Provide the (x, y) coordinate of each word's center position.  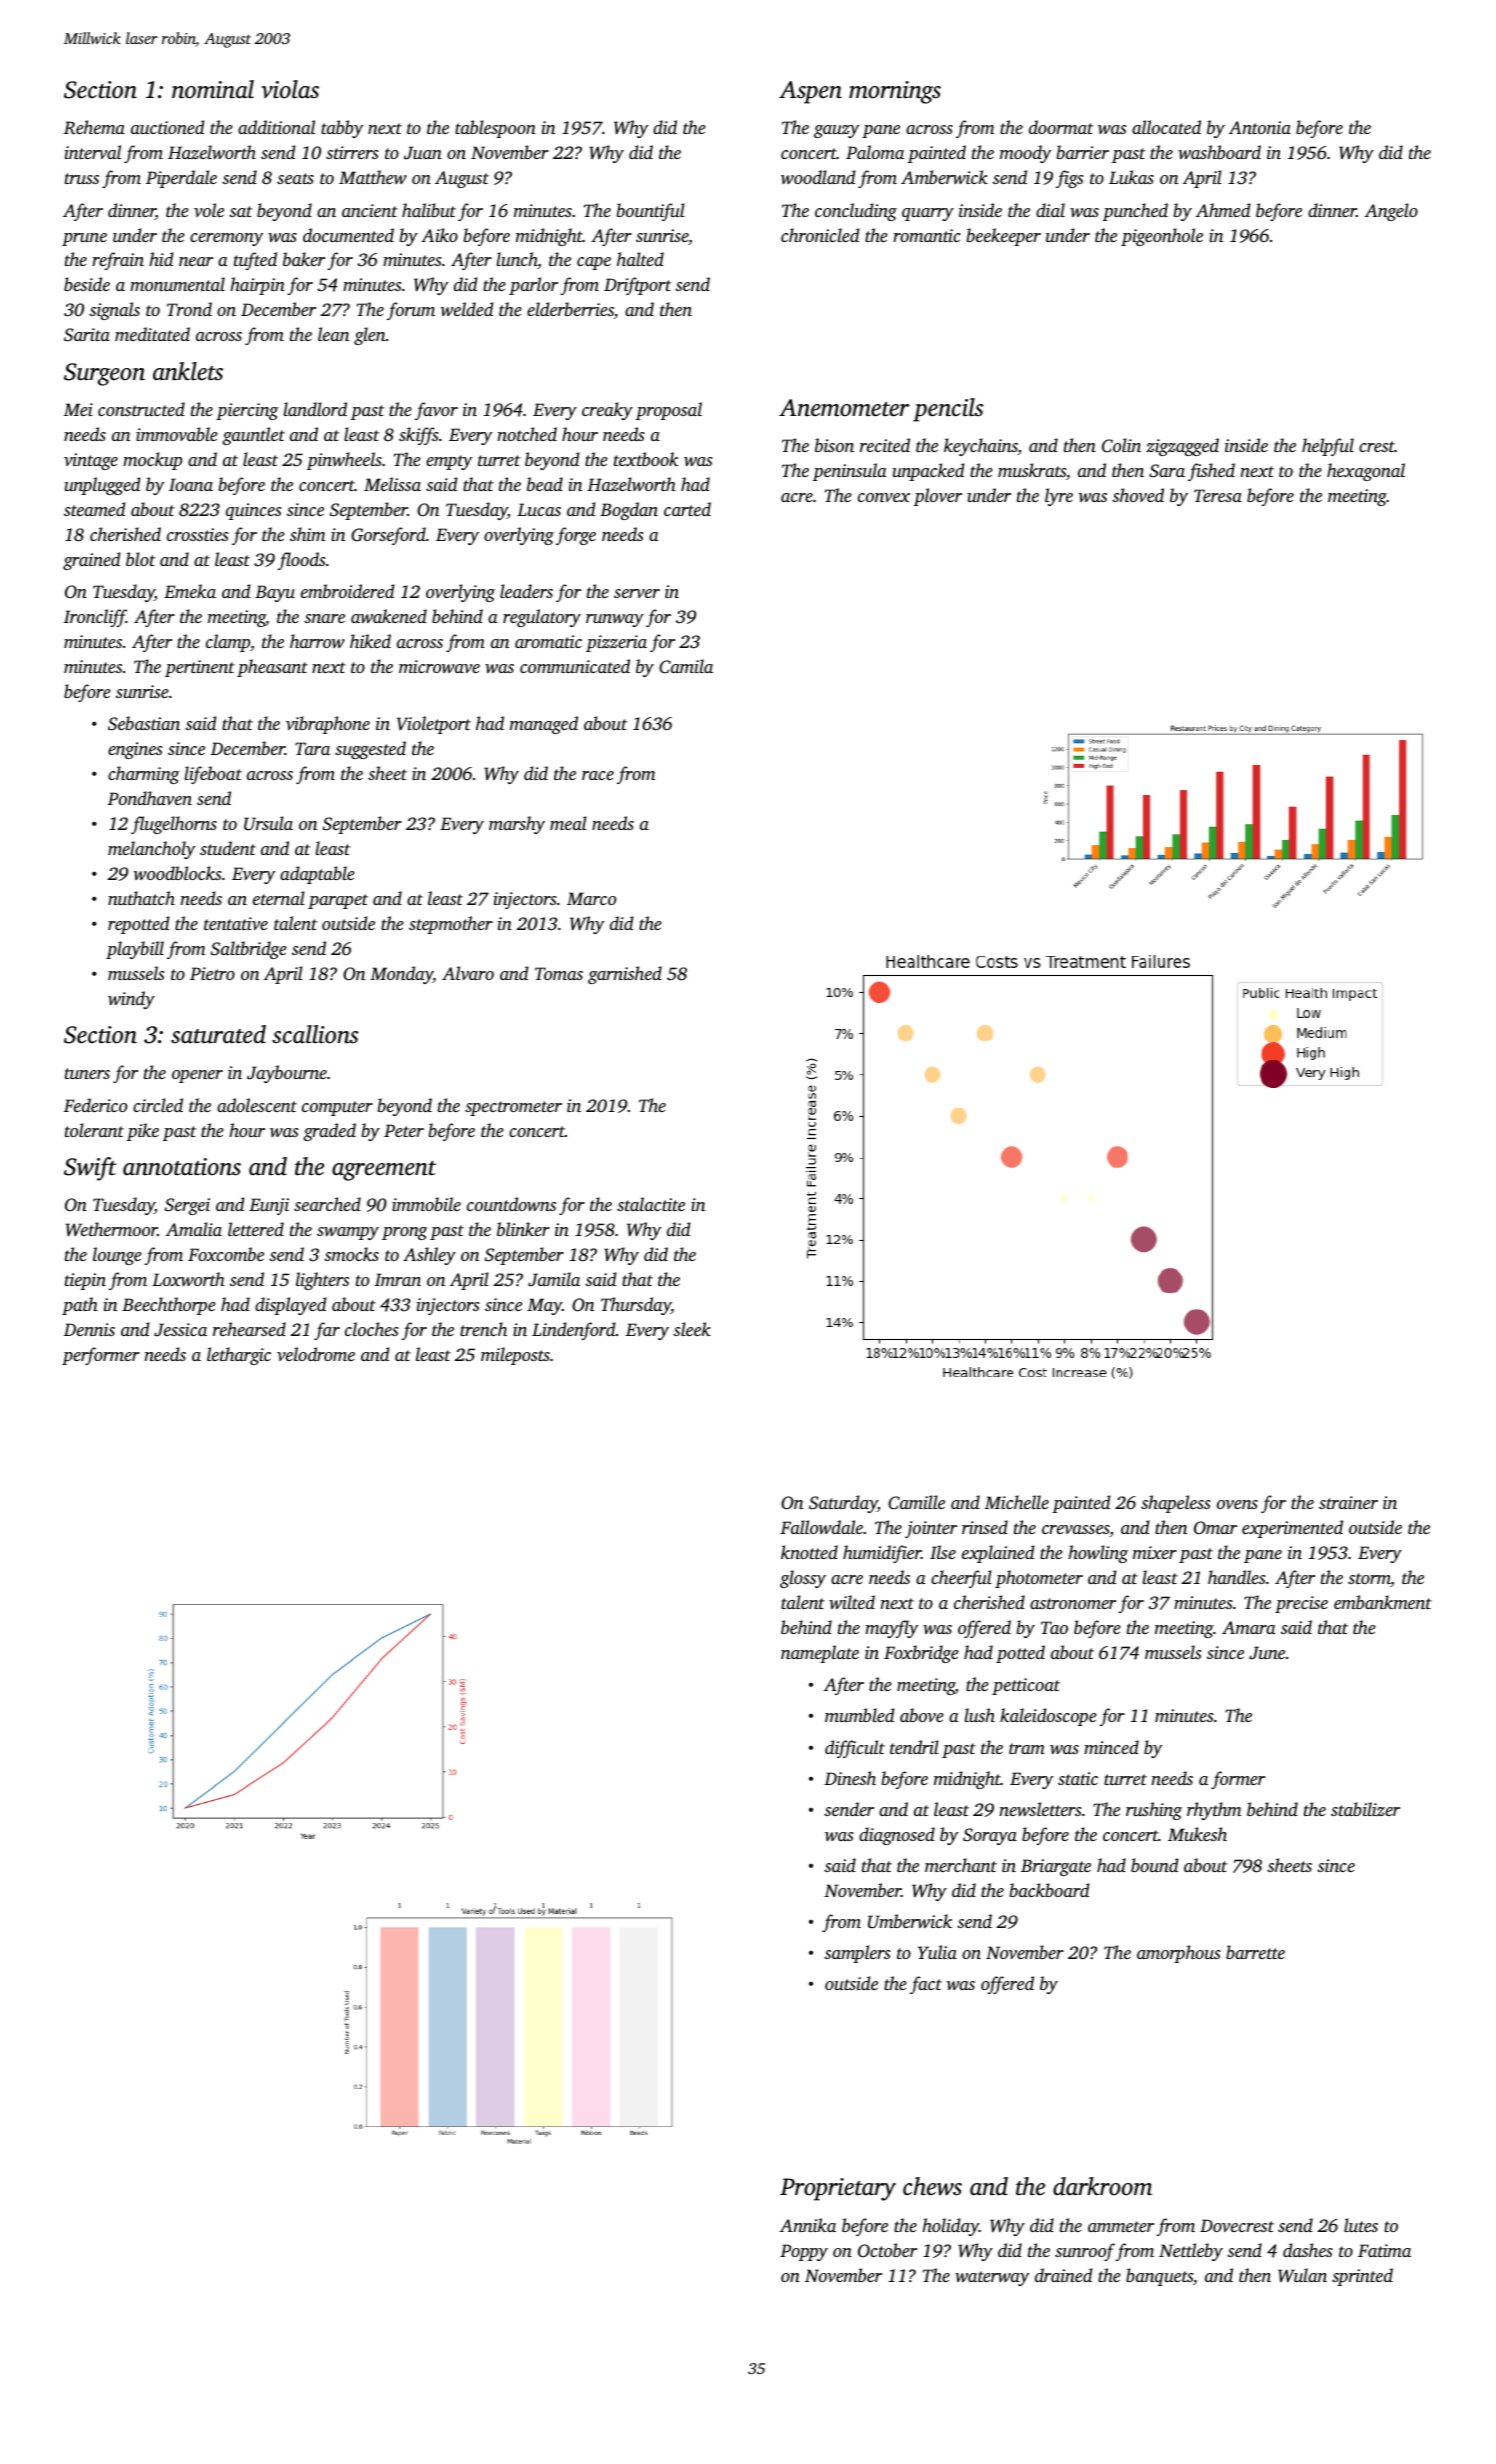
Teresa (1218, 495)
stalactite (651, 1204)
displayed (291, 1306)
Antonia (1260, 127)
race (598, 775)
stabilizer (1365, 1809)
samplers (857, 1954)
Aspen (810, 92)
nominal (213, 89)
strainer (1348, 1502)
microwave (439, 666)
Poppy (804, 2252)
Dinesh (850, 1778)
